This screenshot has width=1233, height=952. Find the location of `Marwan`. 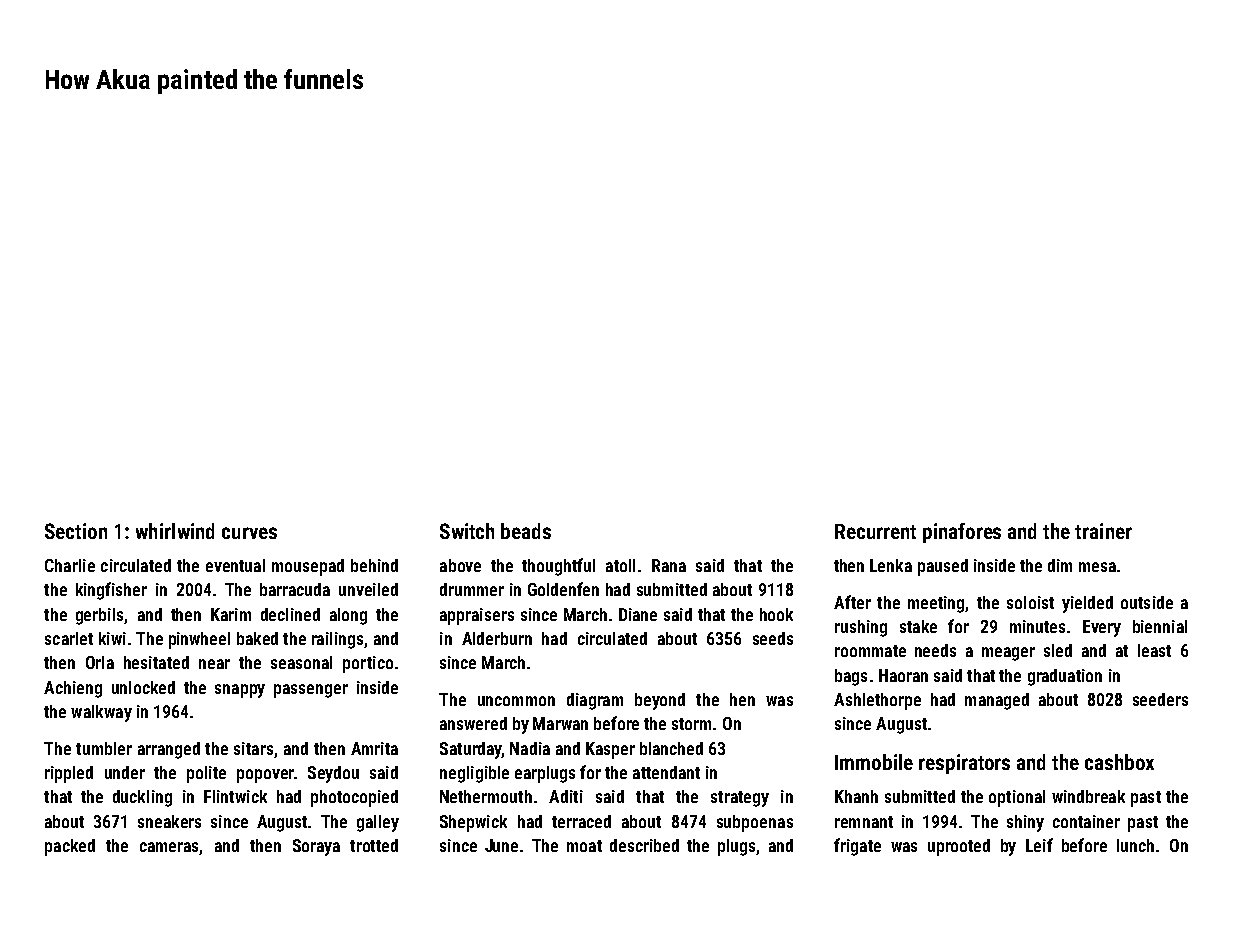

Marwan is located at coordinates (560, 723).
